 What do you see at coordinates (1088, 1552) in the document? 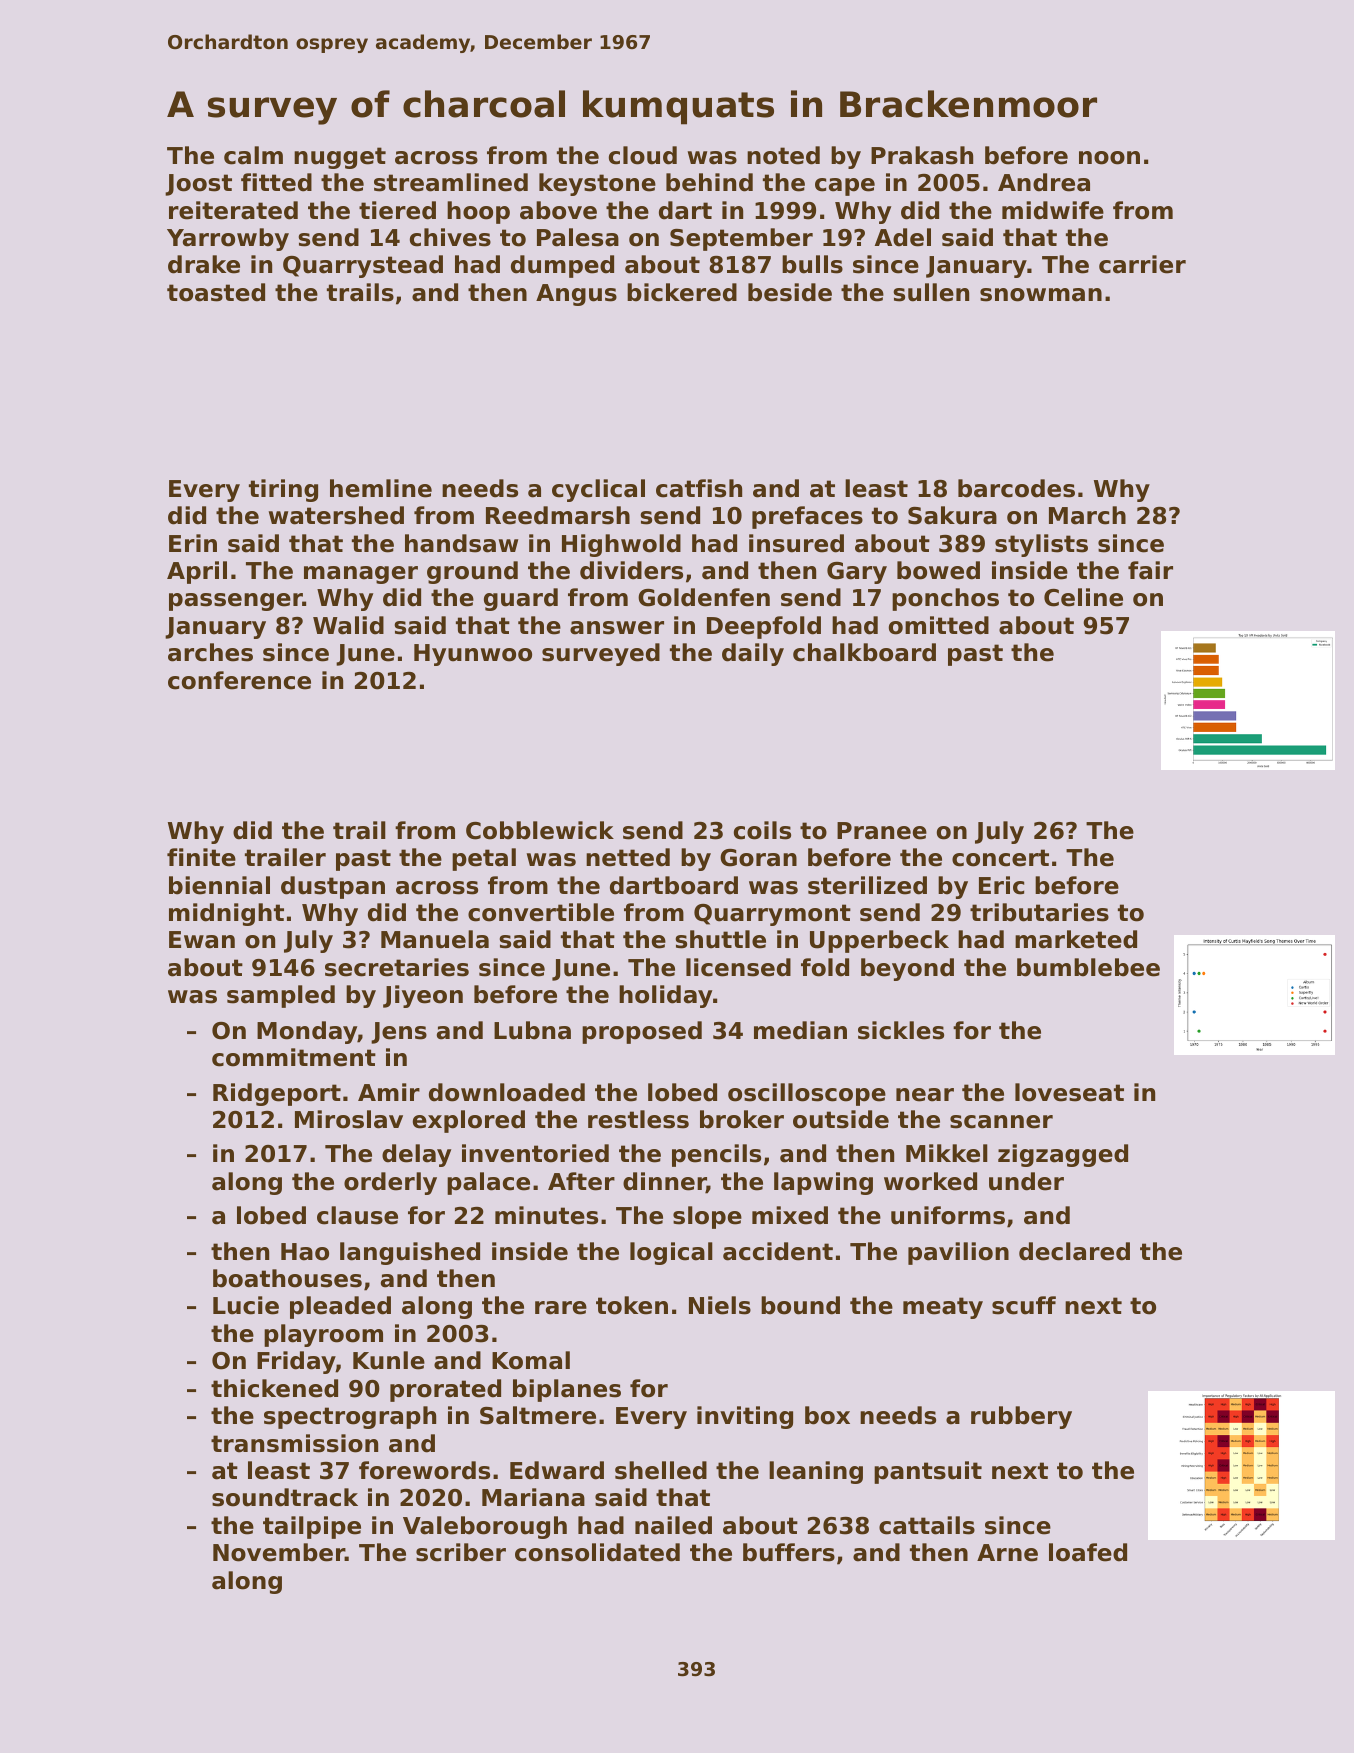
I see `loafed` at bounding box center [1088, 1552].
